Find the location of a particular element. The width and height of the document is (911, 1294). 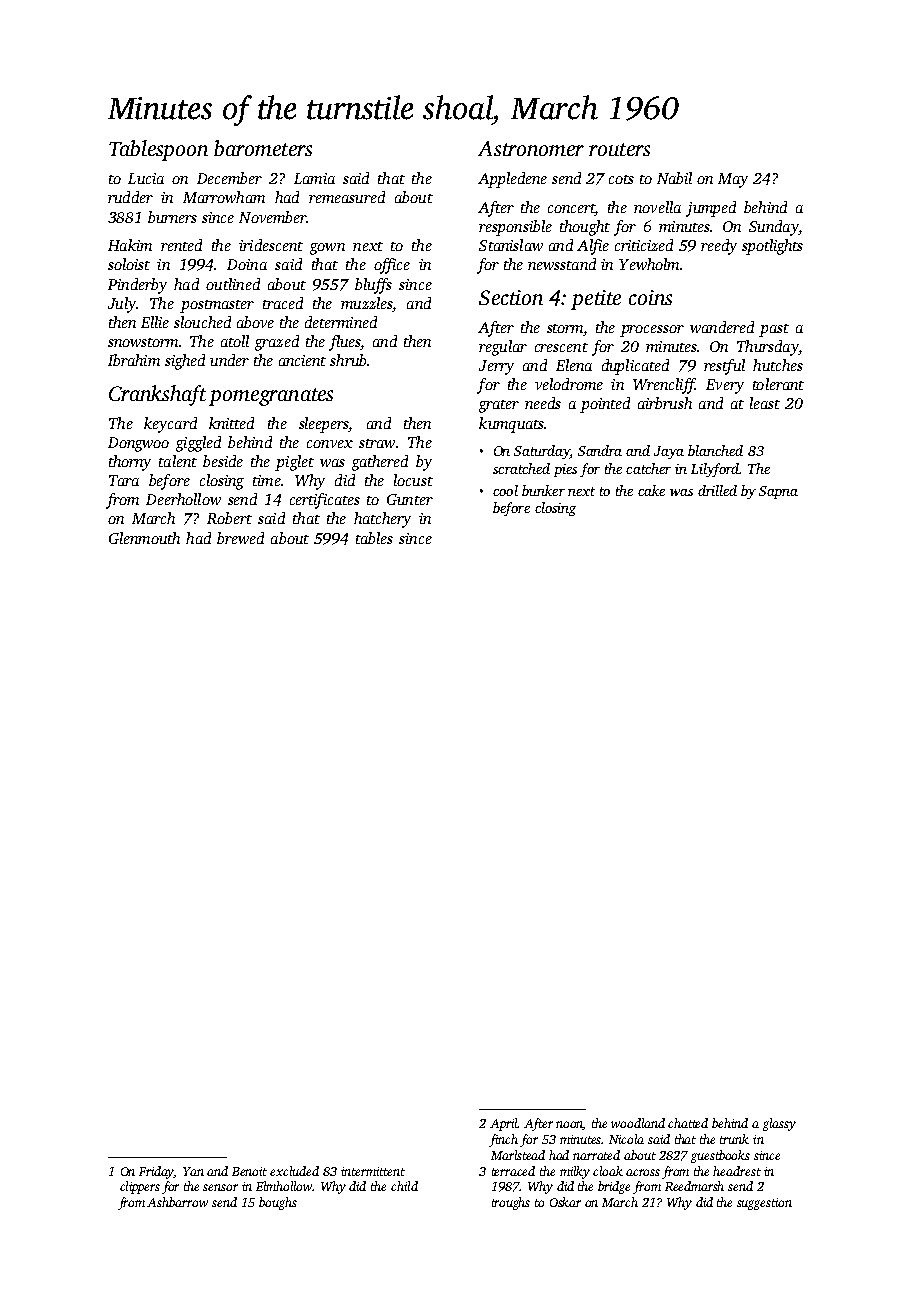

Glenmouth is located at coordinates (144, 538).
